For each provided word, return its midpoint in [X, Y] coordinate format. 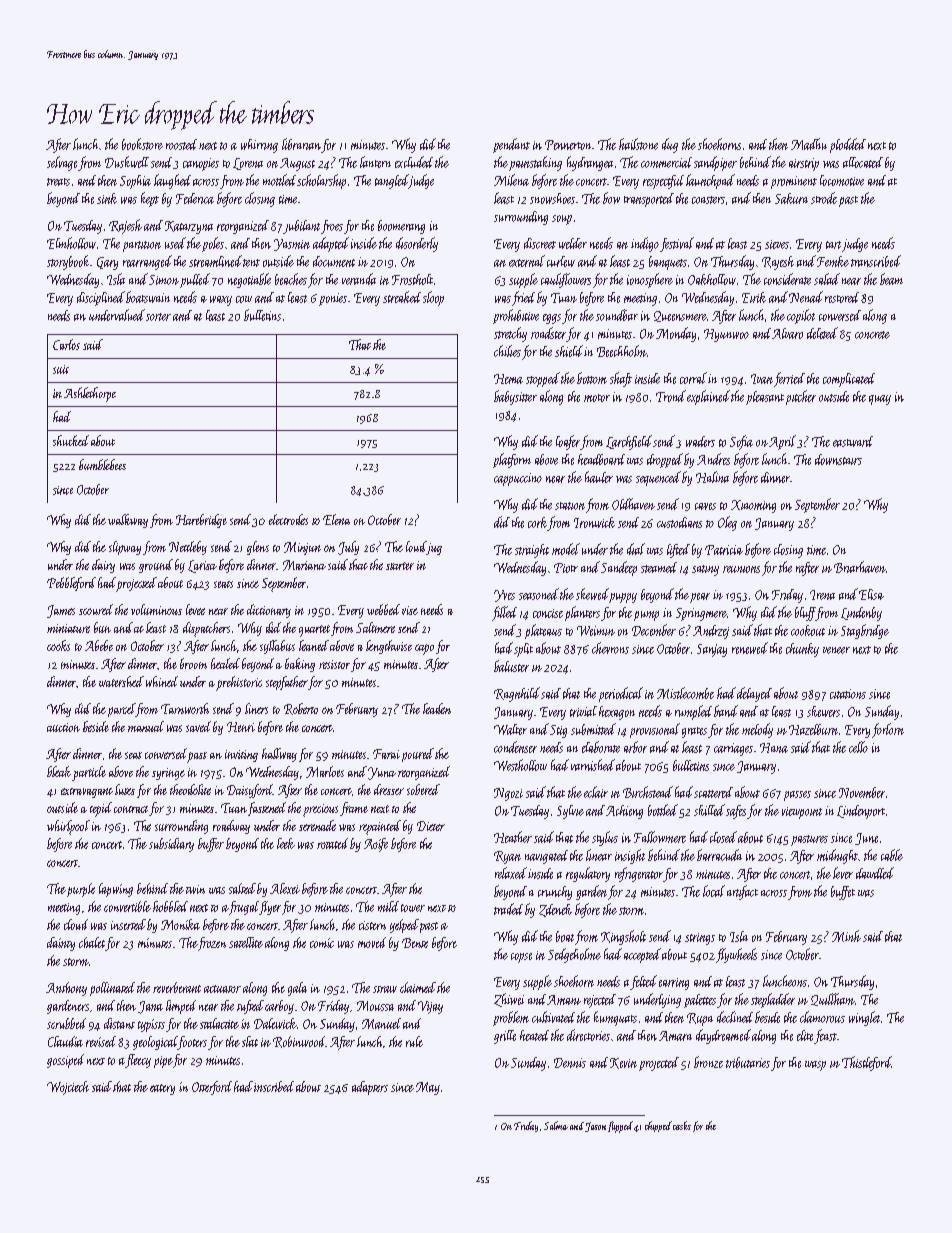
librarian [301, 144]
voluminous [156, 609]
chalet [92, 942]
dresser [389, 789]
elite [805, 1035]
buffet [843, 893]
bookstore [142, 144]
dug [670, 145]
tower [413, 908]
